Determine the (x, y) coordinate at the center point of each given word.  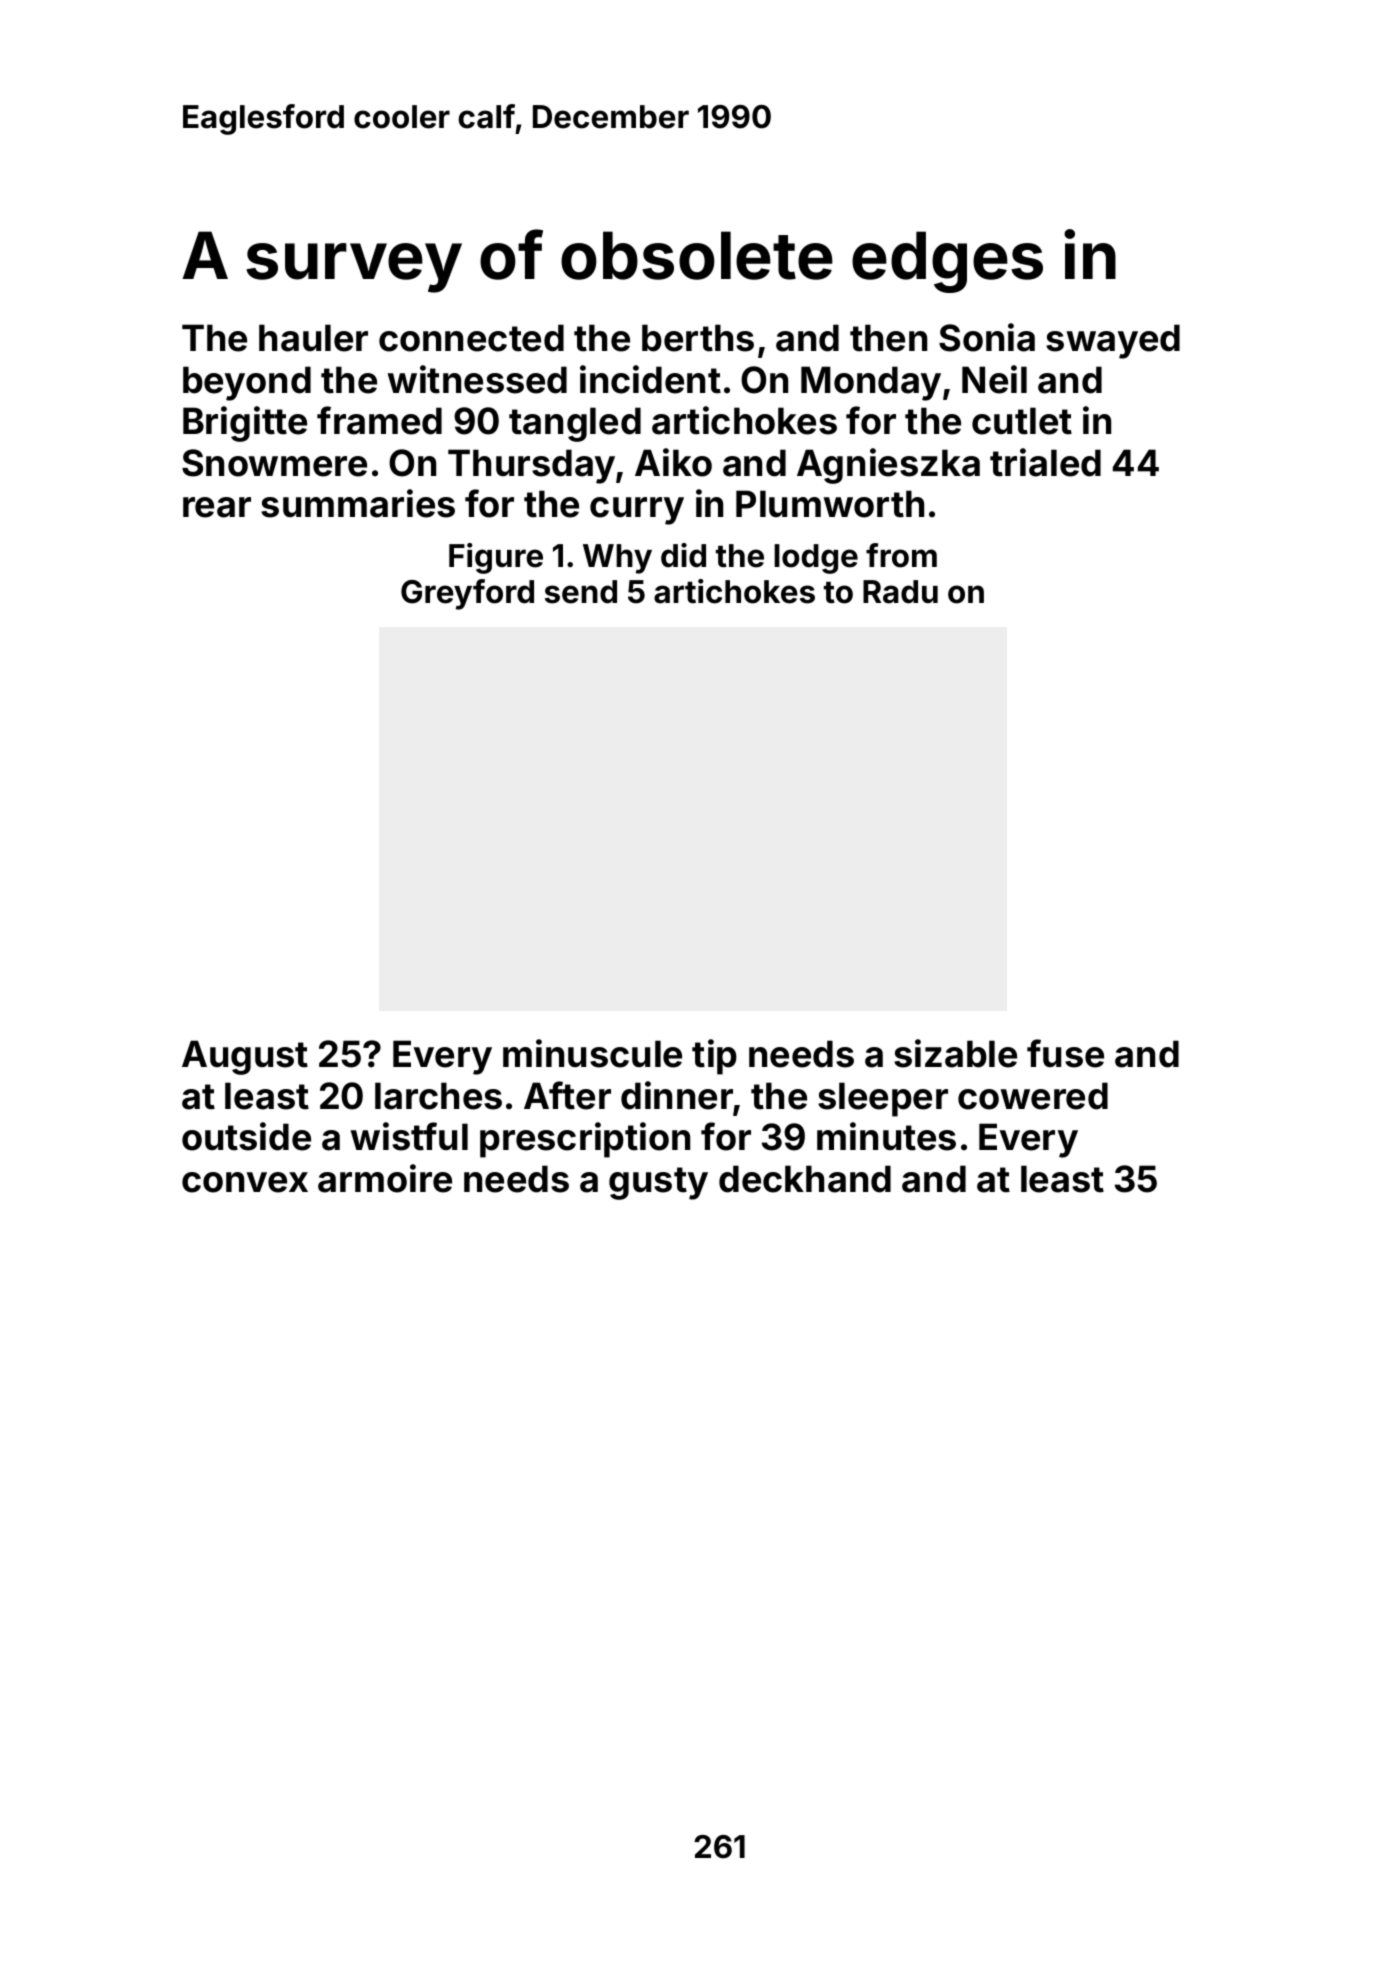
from (901, 555)
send (581, 592)
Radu (900, 592)
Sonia (987, 337)
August (245, 1057)
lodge (816, 559)
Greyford (467, 594)
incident (650, 379)
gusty (658, 1183)
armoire (385, 1178)
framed (379, 420)
